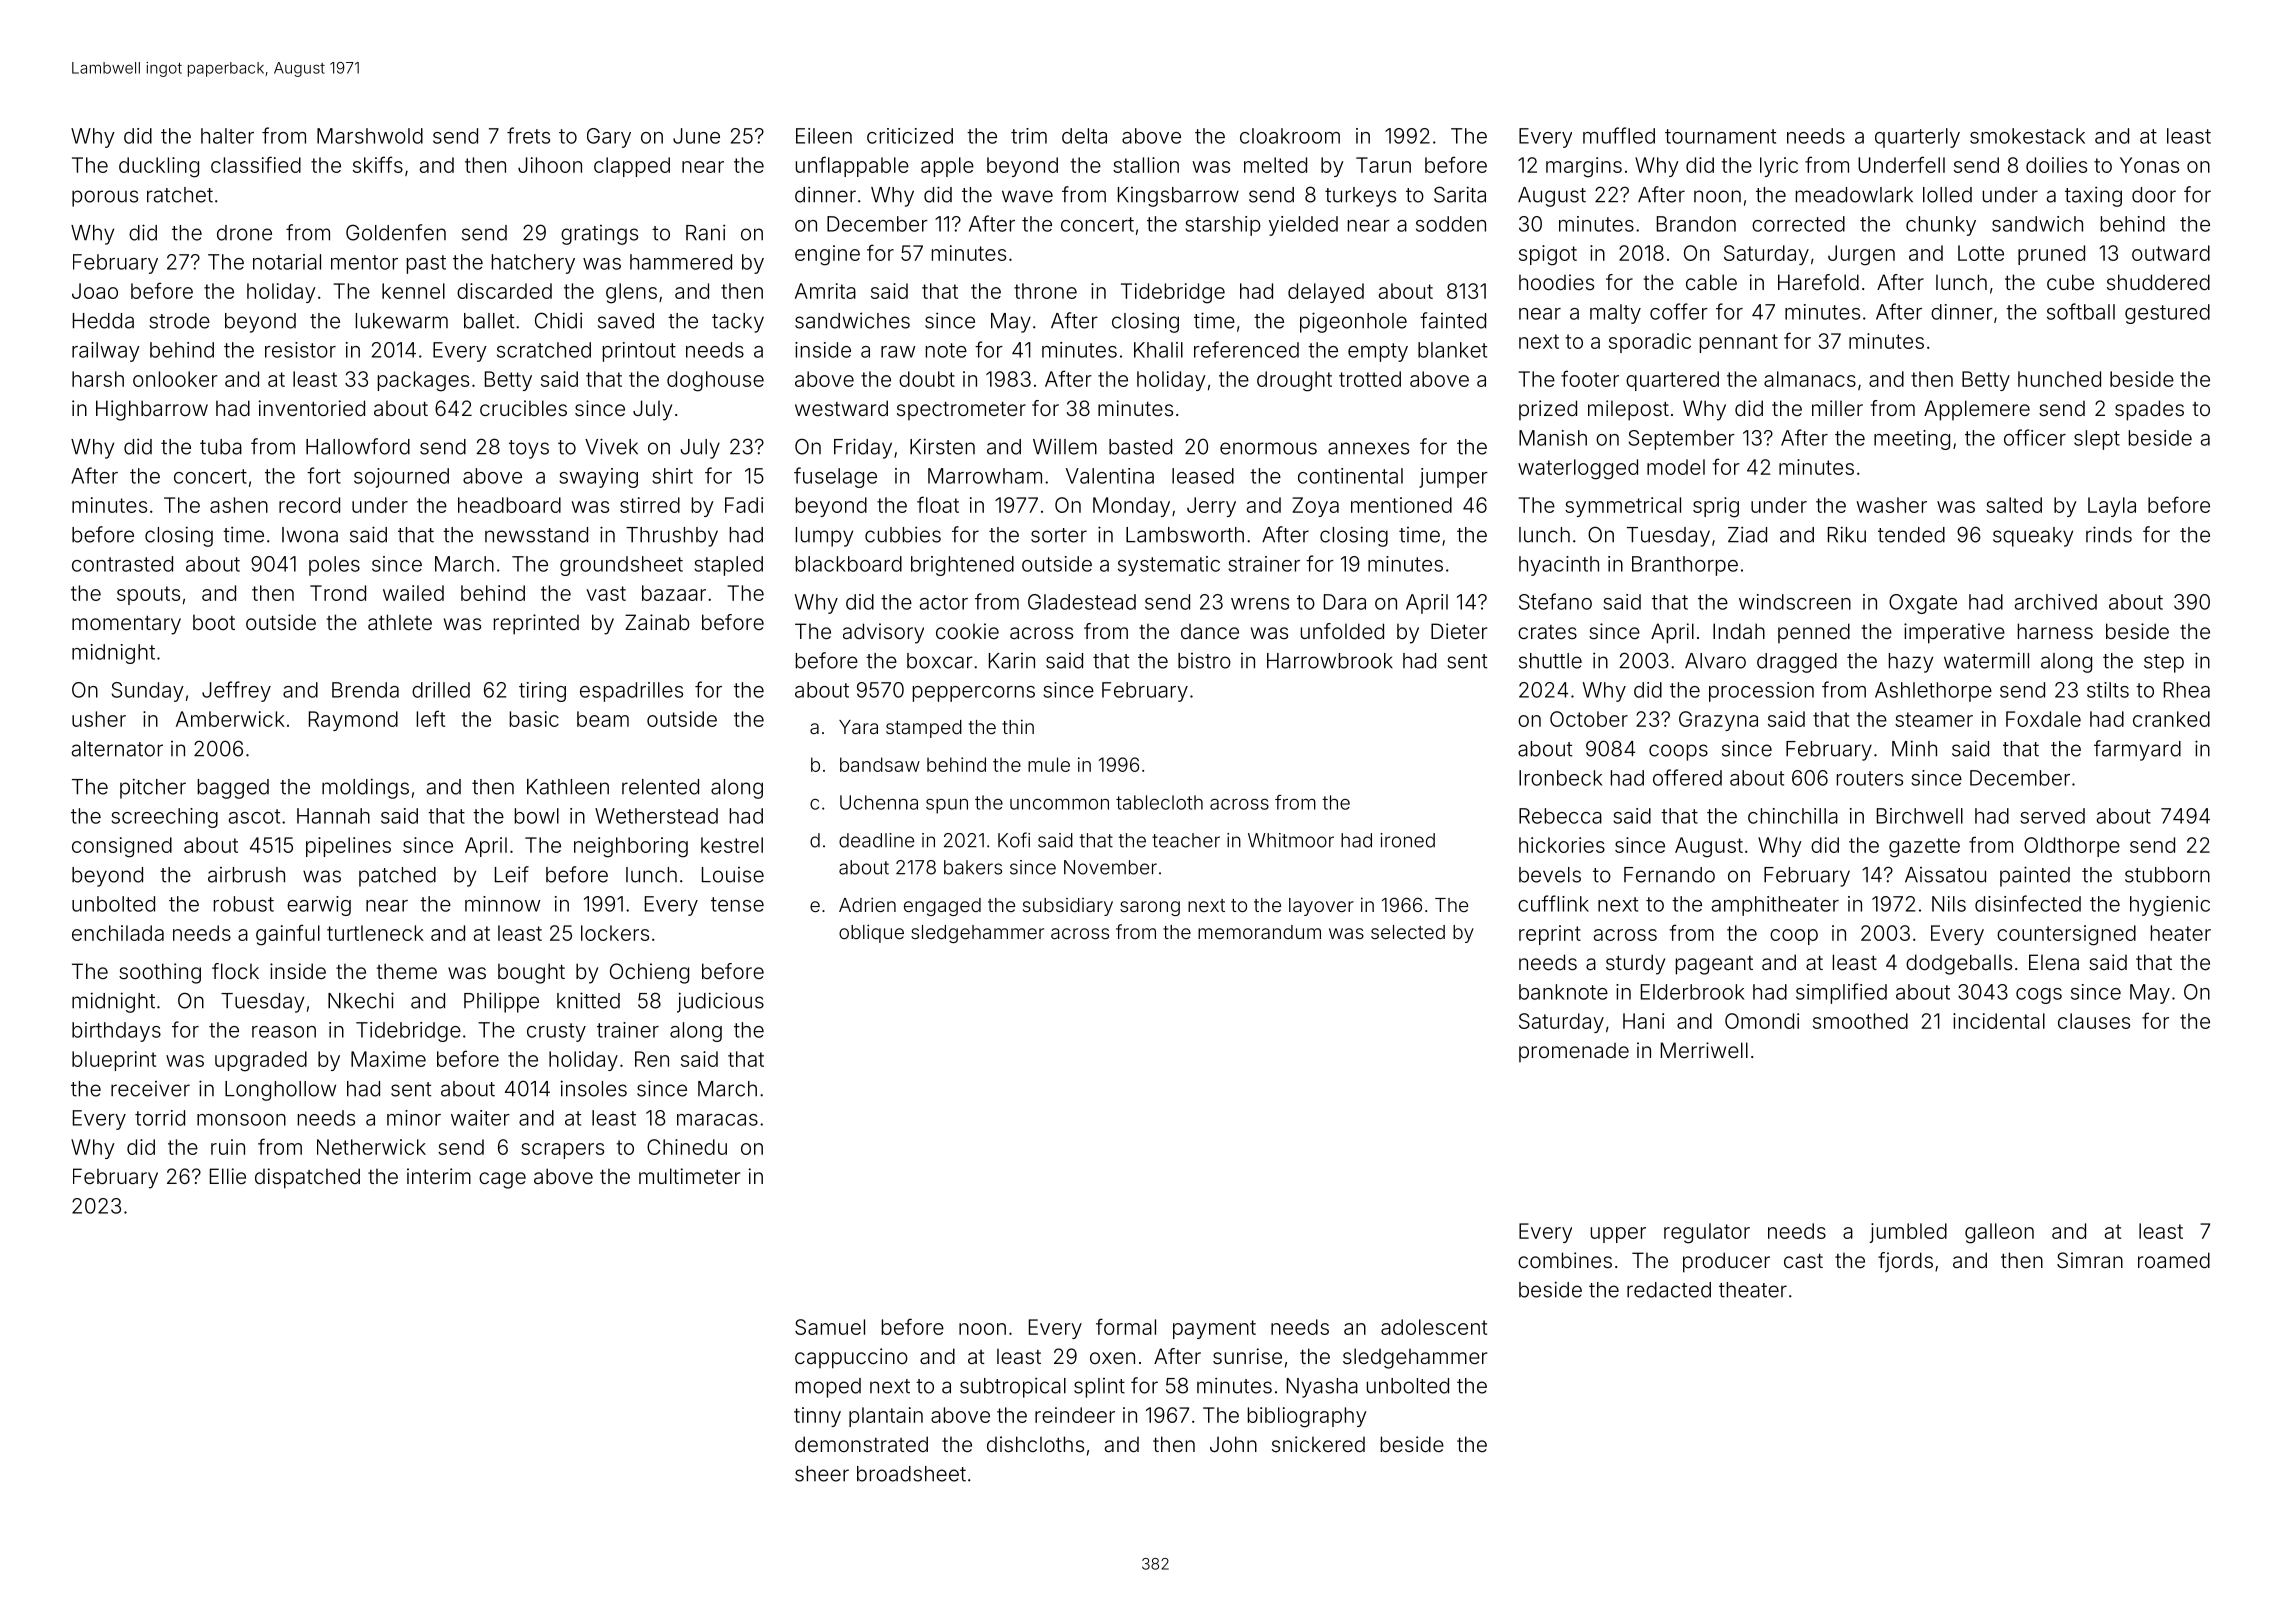 The height and width of the screenshot is (1614, 2282). What do you see at coordinates (1401, 505) in the screenshot?
I see `mentioned` at bounding box center [1401, 505].
